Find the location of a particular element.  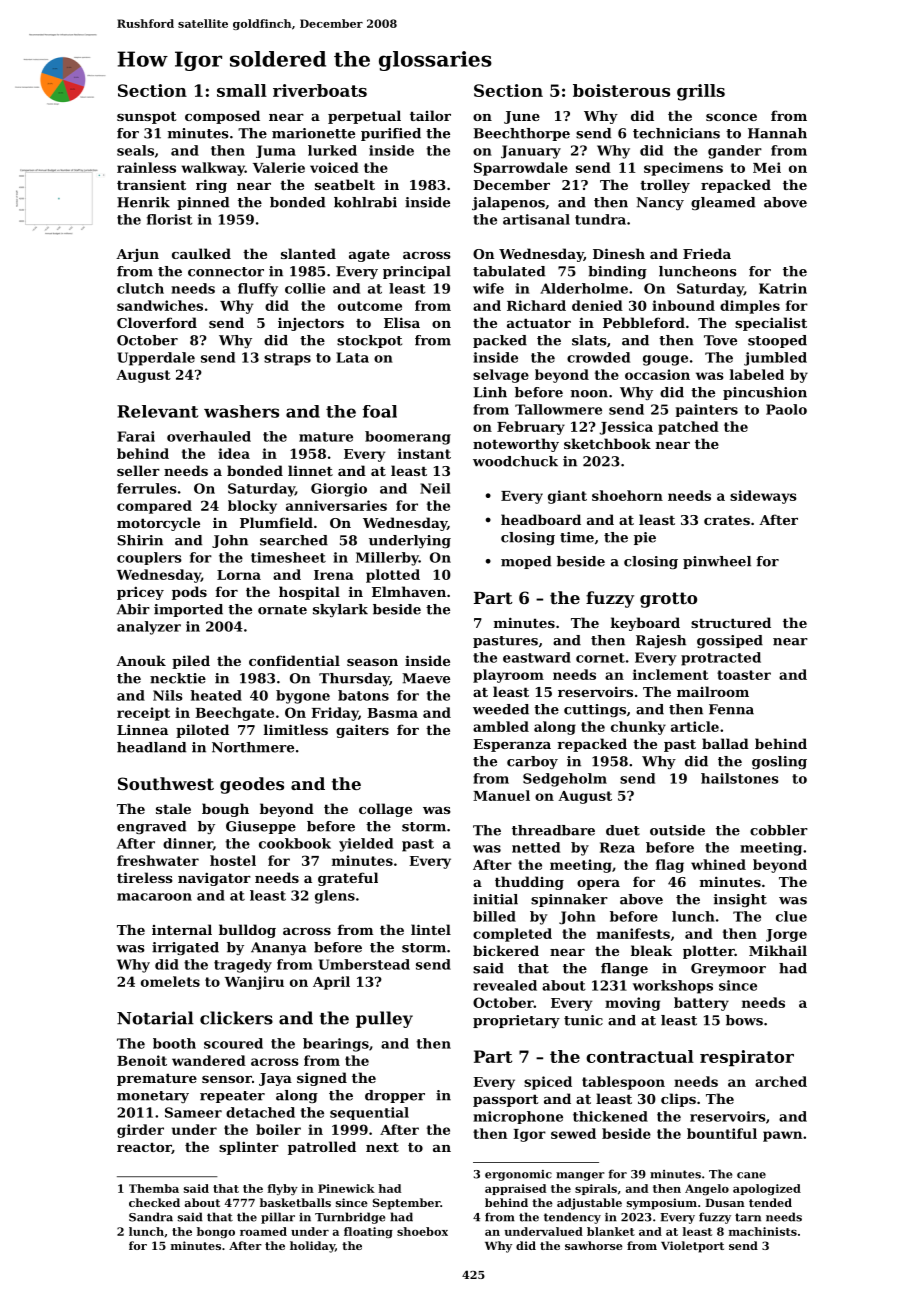

omelets is located at coordinates (170, 981).
